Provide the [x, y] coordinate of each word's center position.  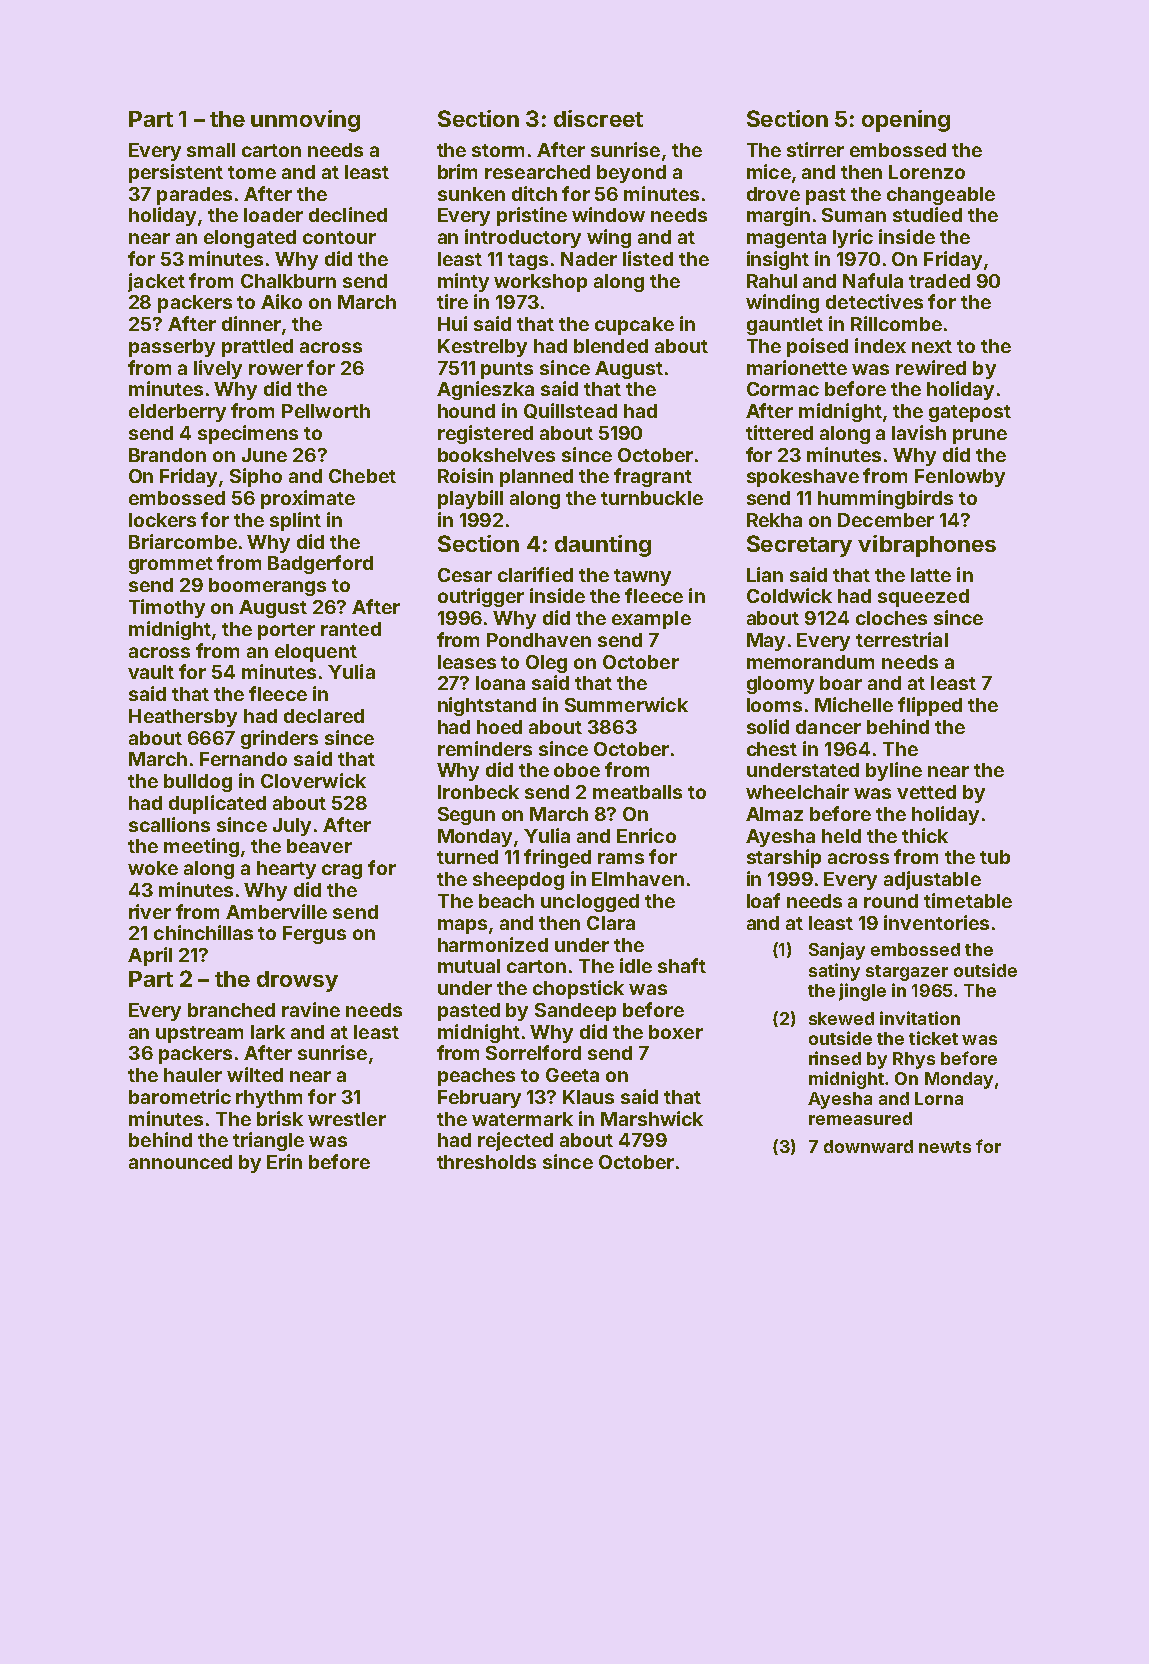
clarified [535, 574]
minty [463, 282]
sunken [471, 194]
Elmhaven [638, 879]
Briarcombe [183, 541]
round [891, 901]
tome [252, 172]
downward [868, 1146]
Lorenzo [927, 172]
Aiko [281, 301]
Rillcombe [896, 323]
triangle [268, 1141]
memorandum [810, 662]
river [150, 911]
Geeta [572, 1075]
